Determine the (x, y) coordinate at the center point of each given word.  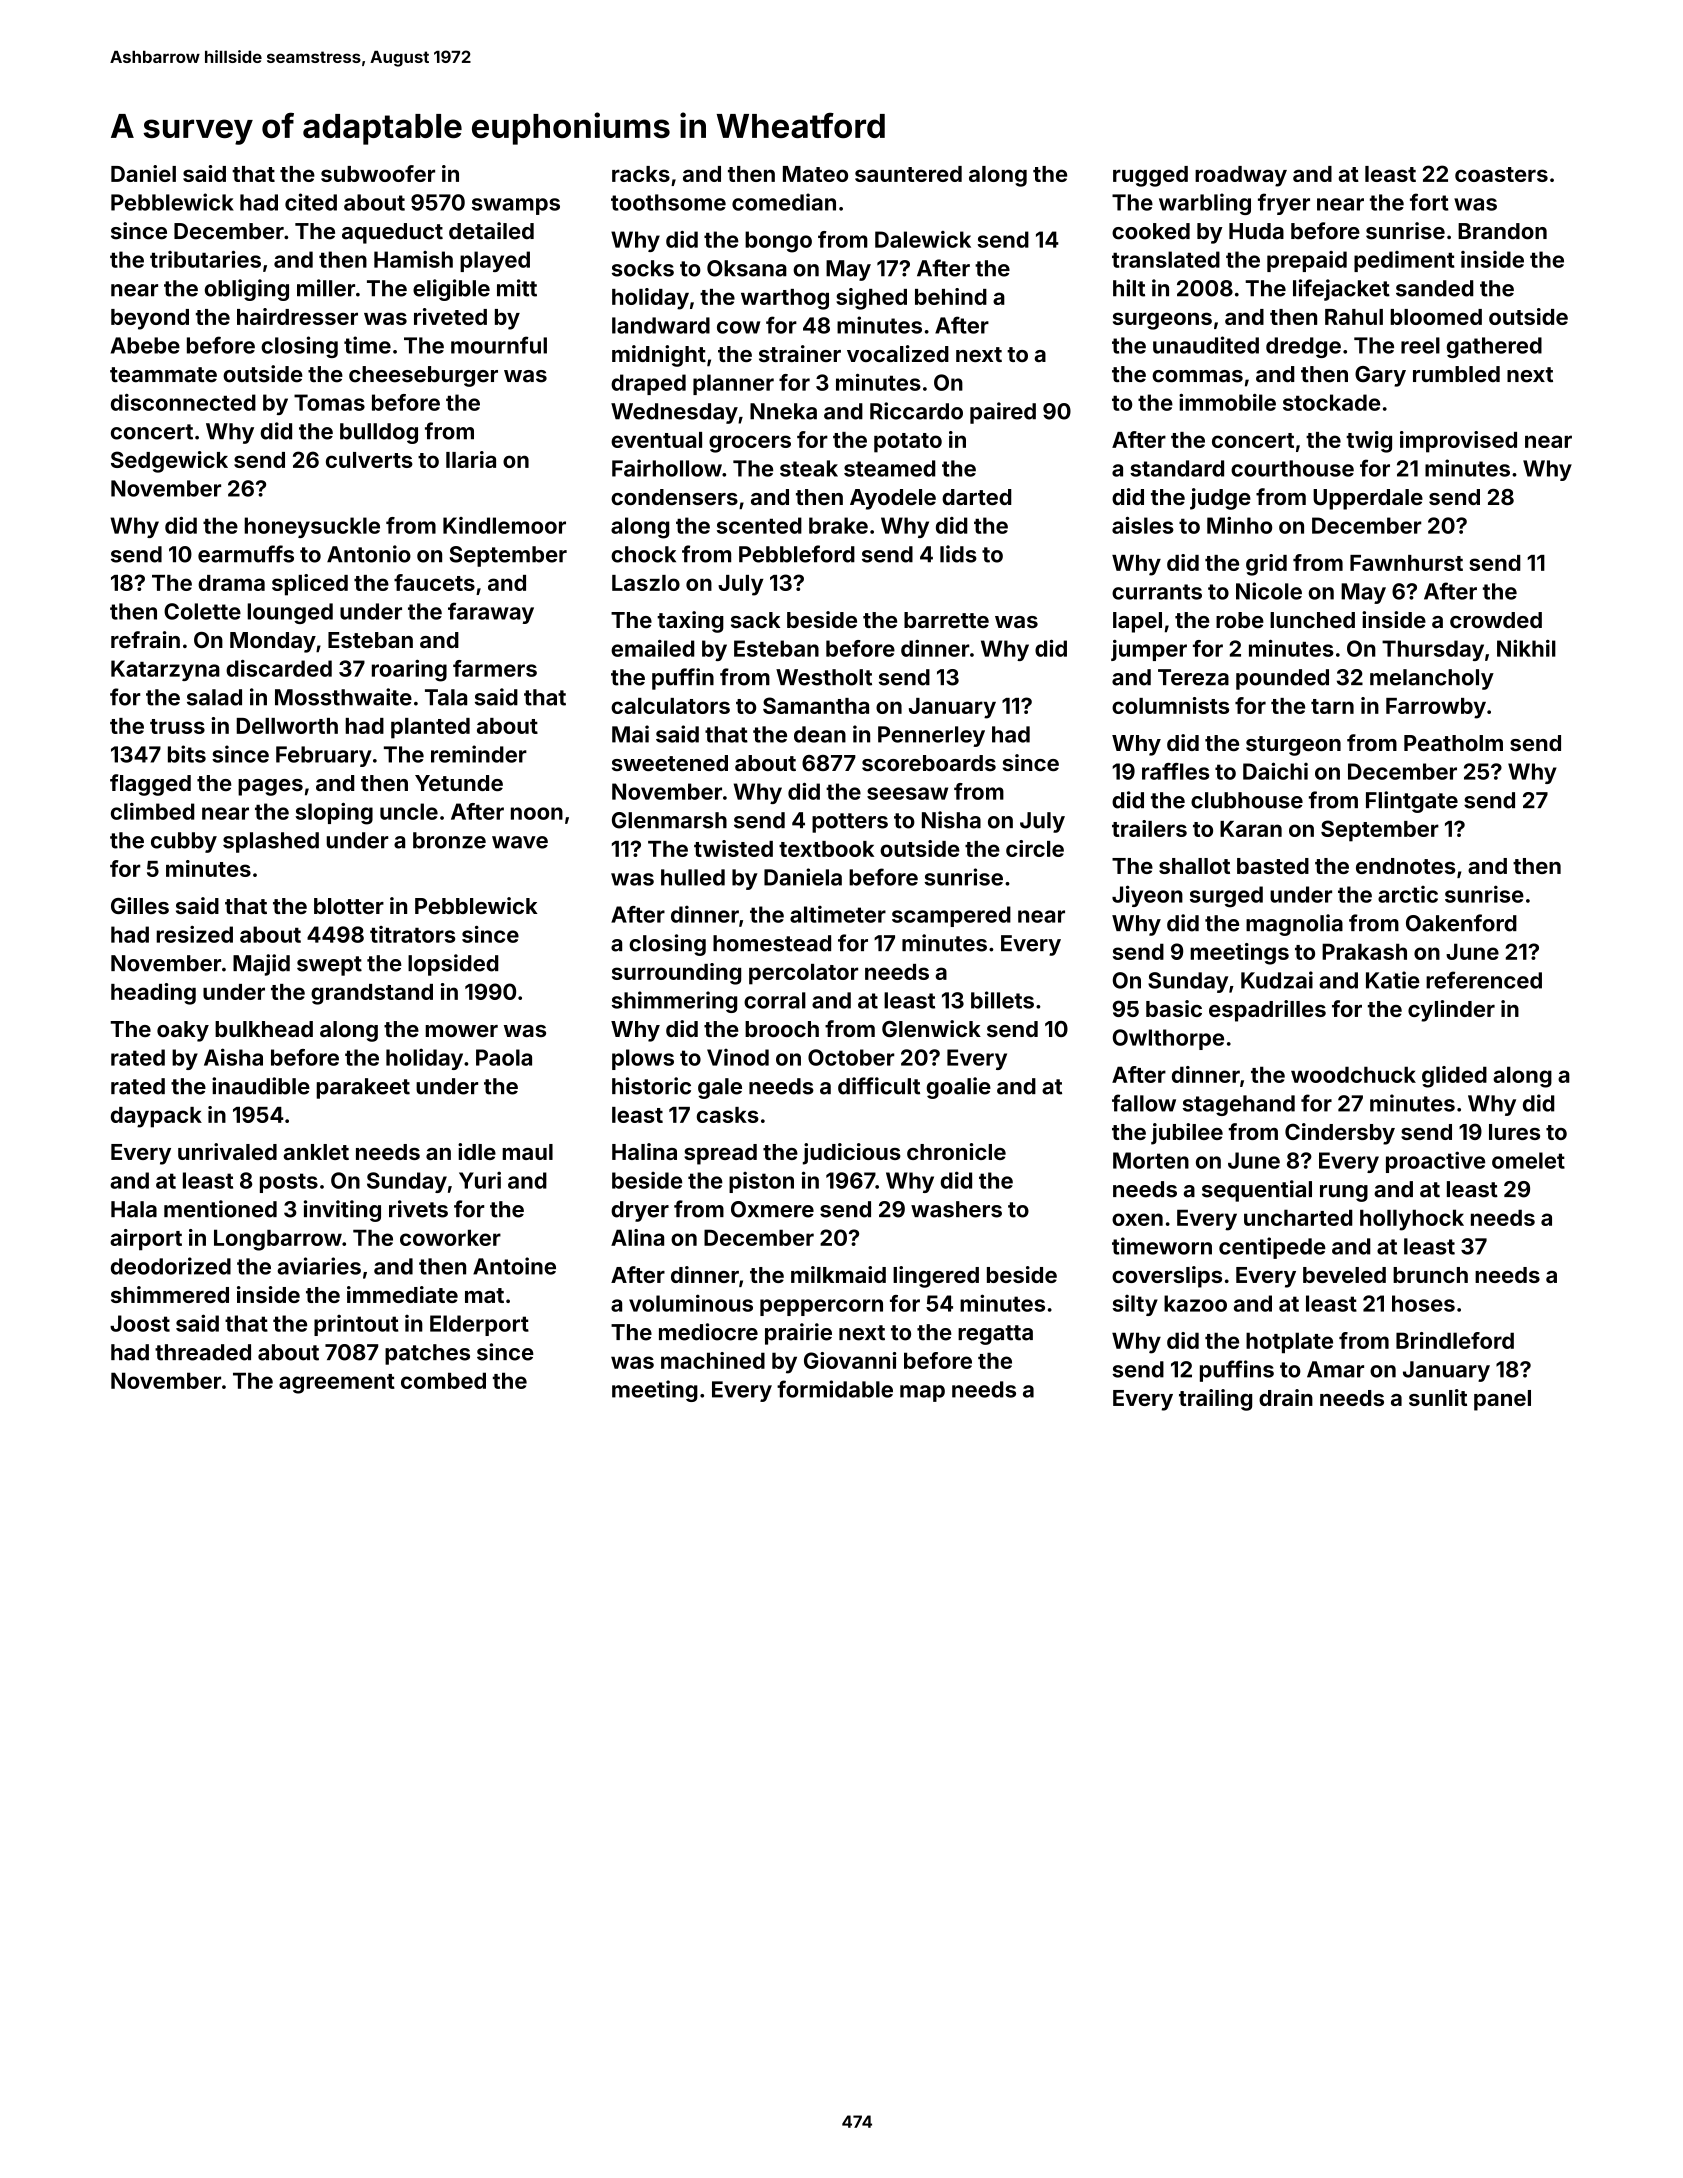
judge (1220, 499)
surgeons (1162, 321)
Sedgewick (169, 462)
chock (643, 554)
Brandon (1502, 231)
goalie (959, 1088)
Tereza (1193, 677)
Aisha (233, 1057)
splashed (271, 842)
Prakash (1364, 951)
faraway (491, 613)
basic (1174, 1008)
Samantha (816, 705)
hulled (693, 877)
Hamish (413, 259)
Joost (140, 1323)
